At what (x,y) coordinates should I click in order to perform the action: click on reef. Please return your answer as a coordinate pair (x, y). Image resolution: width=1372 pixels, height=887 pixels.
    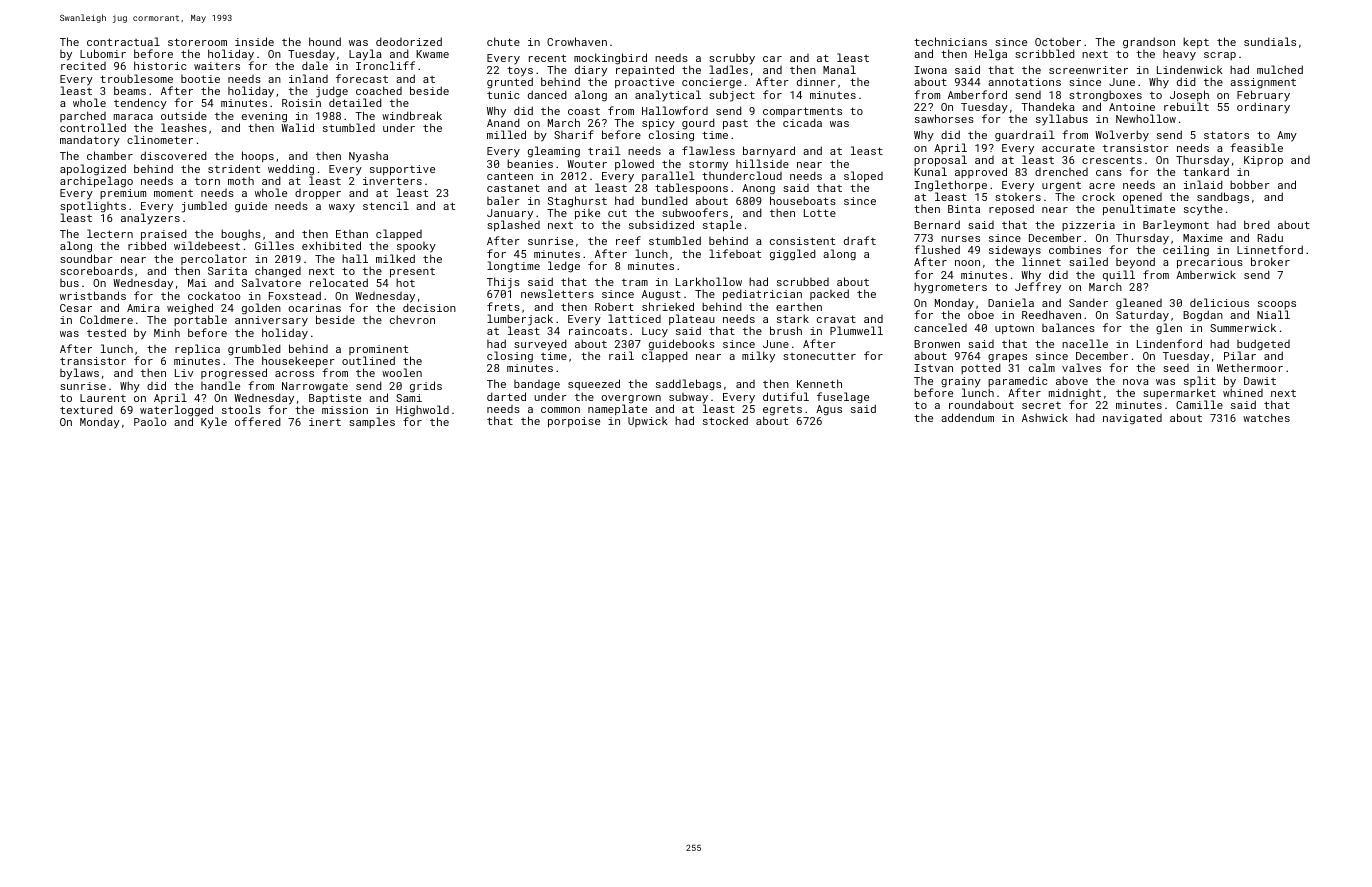
    Looking at the image, I should click on (628, 240).
